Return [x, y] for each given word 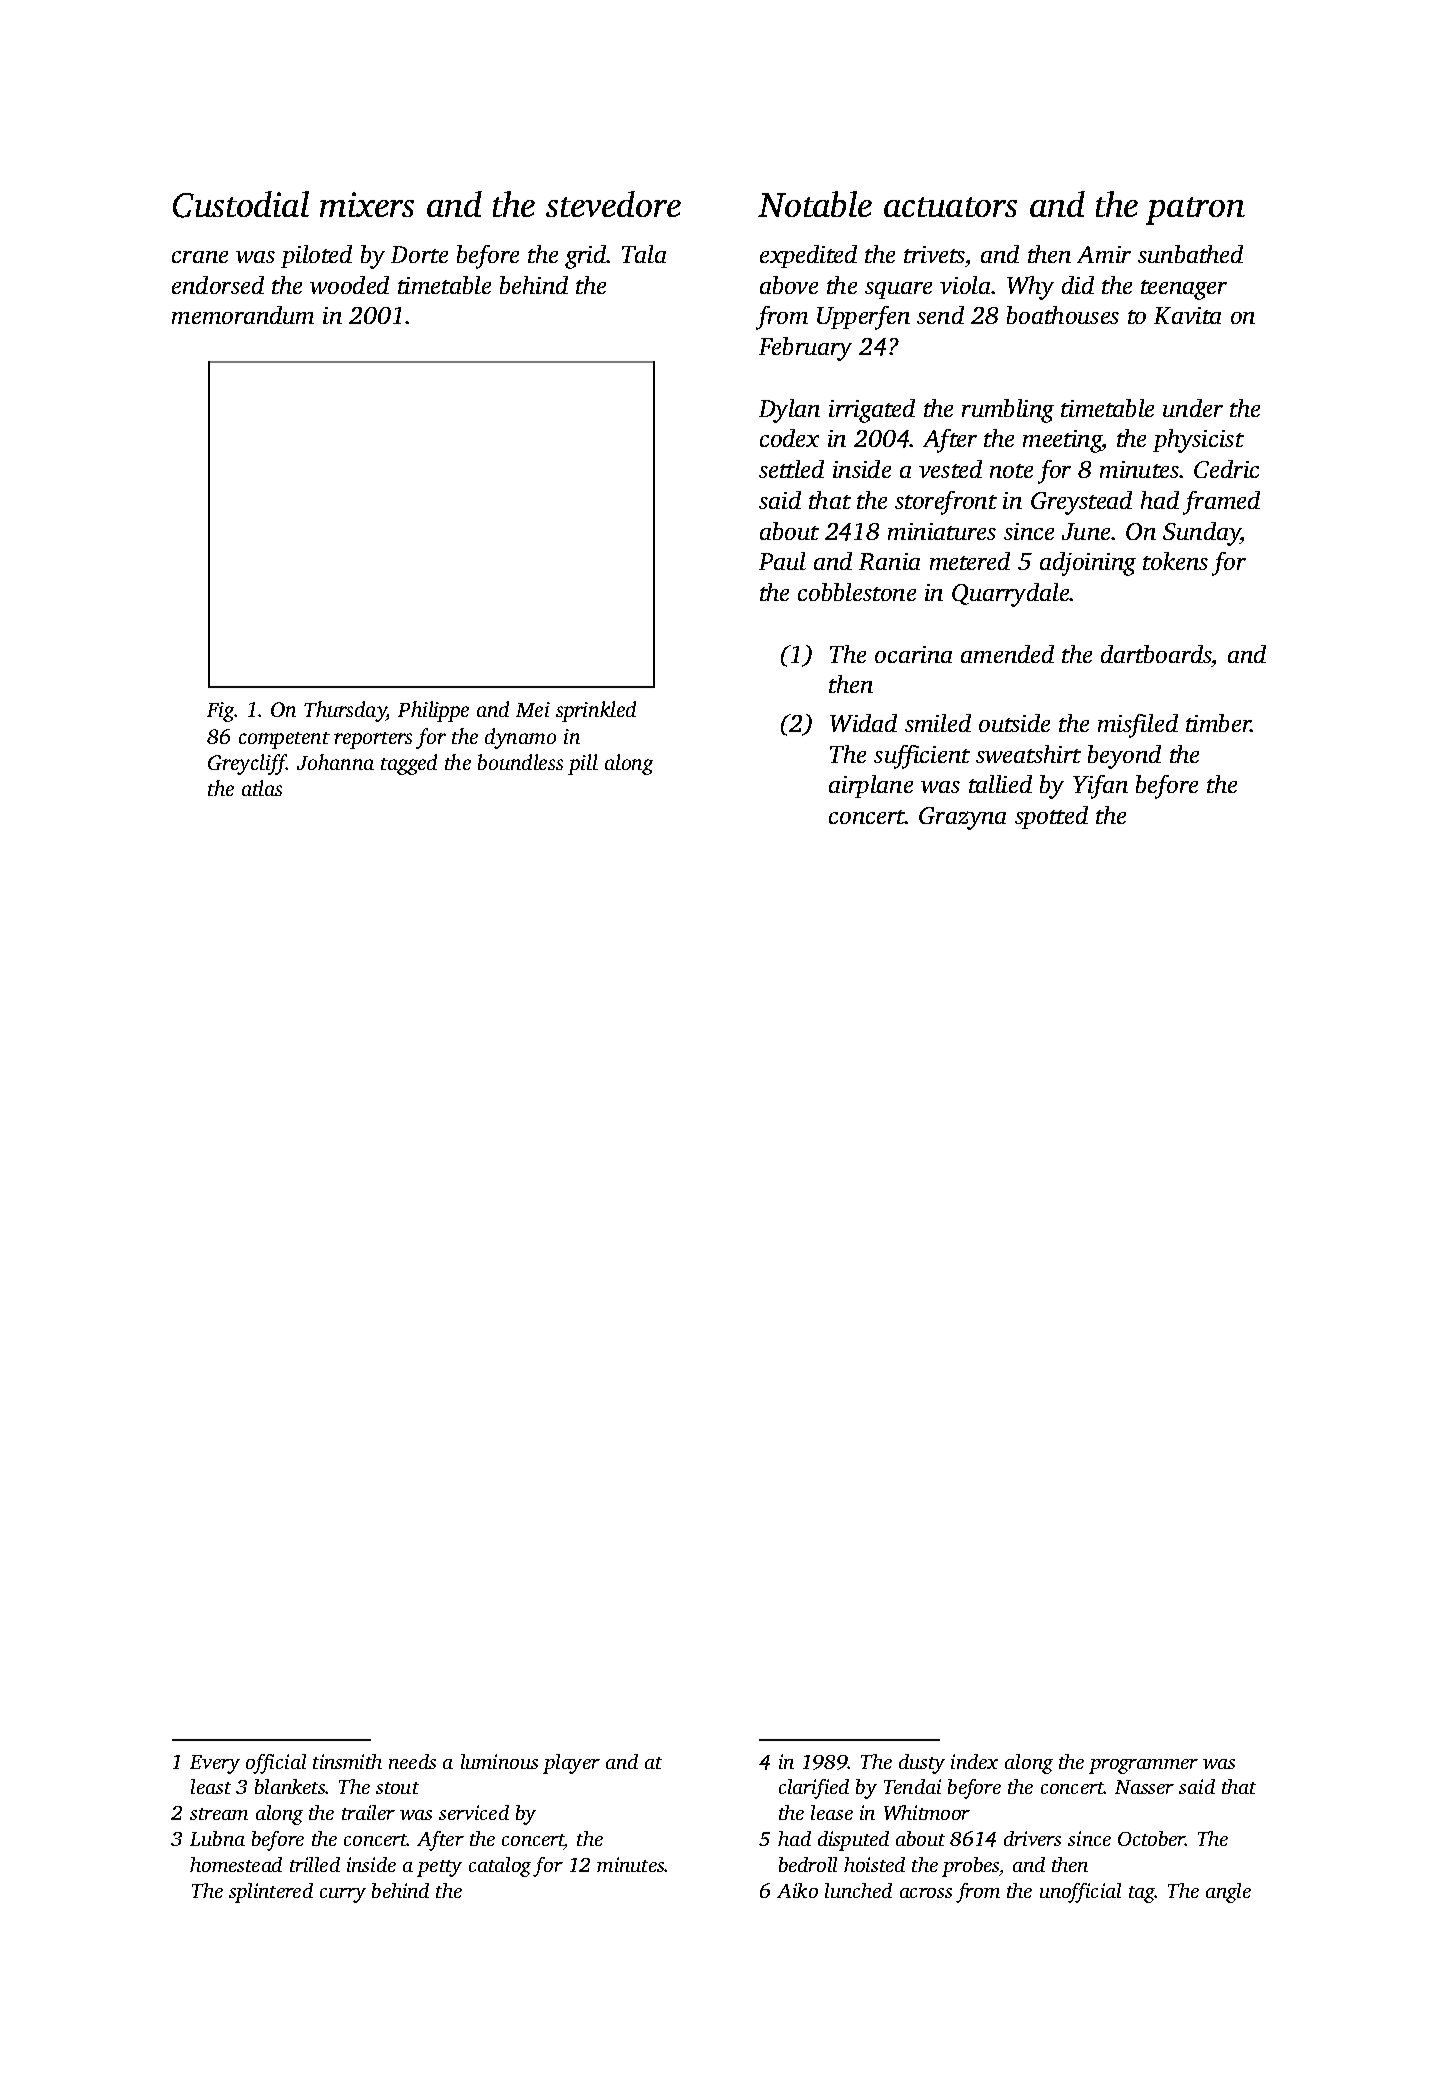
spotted [1051, 817]
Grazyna [962, 818]
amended [1007, 654]
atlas [262, 788]
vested [950, 469]
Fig [221, 712]
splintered [271, 1893]
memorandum [243, 315]
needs [412, 1761]
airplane [871, 786]
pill [583, 764]
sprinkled [596, 711]
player [571, 1764]
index [974, 1761]
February [805, 349]
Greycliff [247, 764]
